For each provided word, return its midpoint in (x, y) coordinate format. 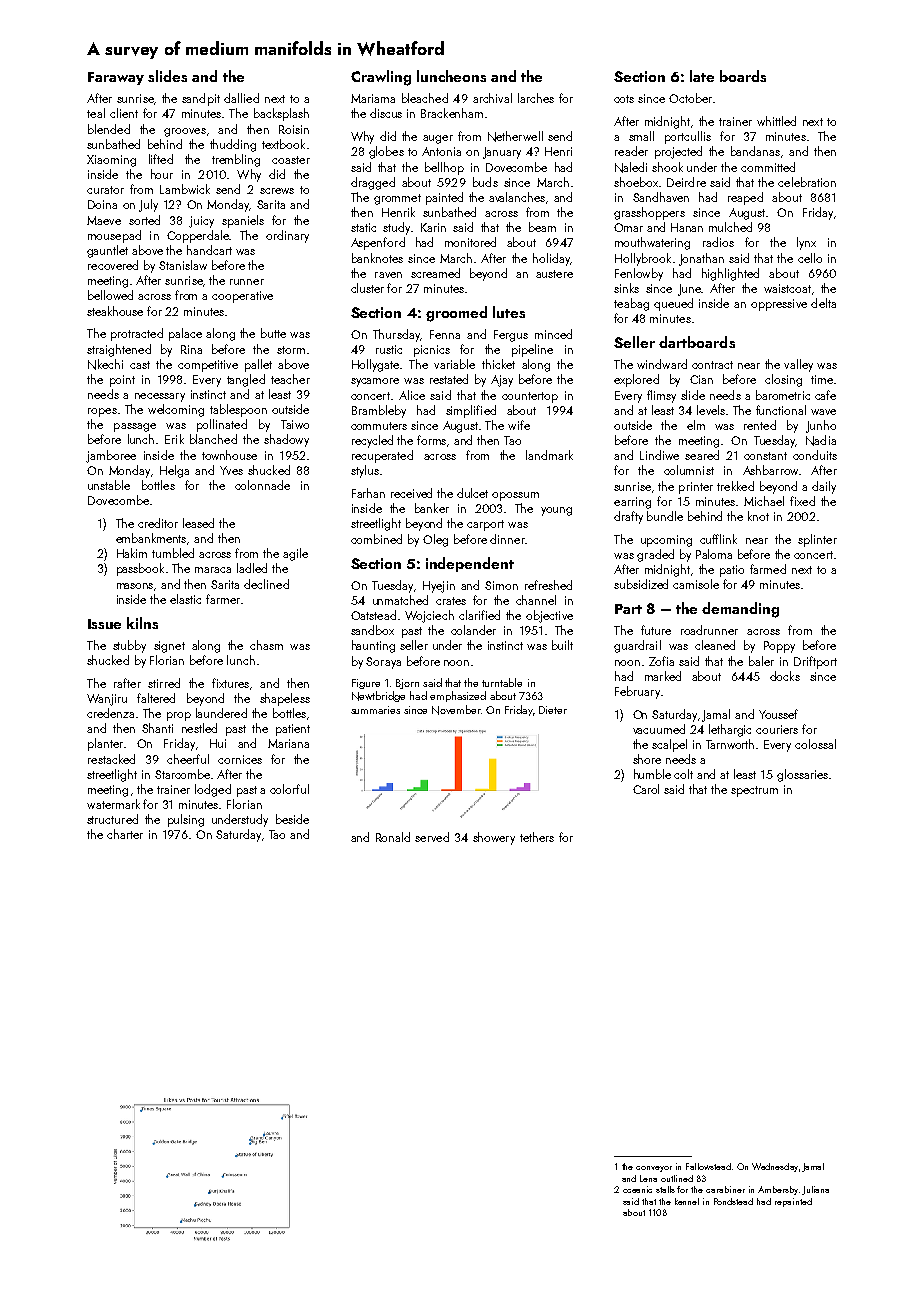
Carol (646, 789)
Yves (231, 470)
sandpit (201, 99)
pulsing (186, 820)
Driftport (815, 662)
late (702, 76)
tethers (537, 837)
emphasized (458, 696)
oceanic (637, 1189)
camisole (696, 584)
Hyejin (439, 587)
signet (169, 647)
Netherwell (515, 136)
